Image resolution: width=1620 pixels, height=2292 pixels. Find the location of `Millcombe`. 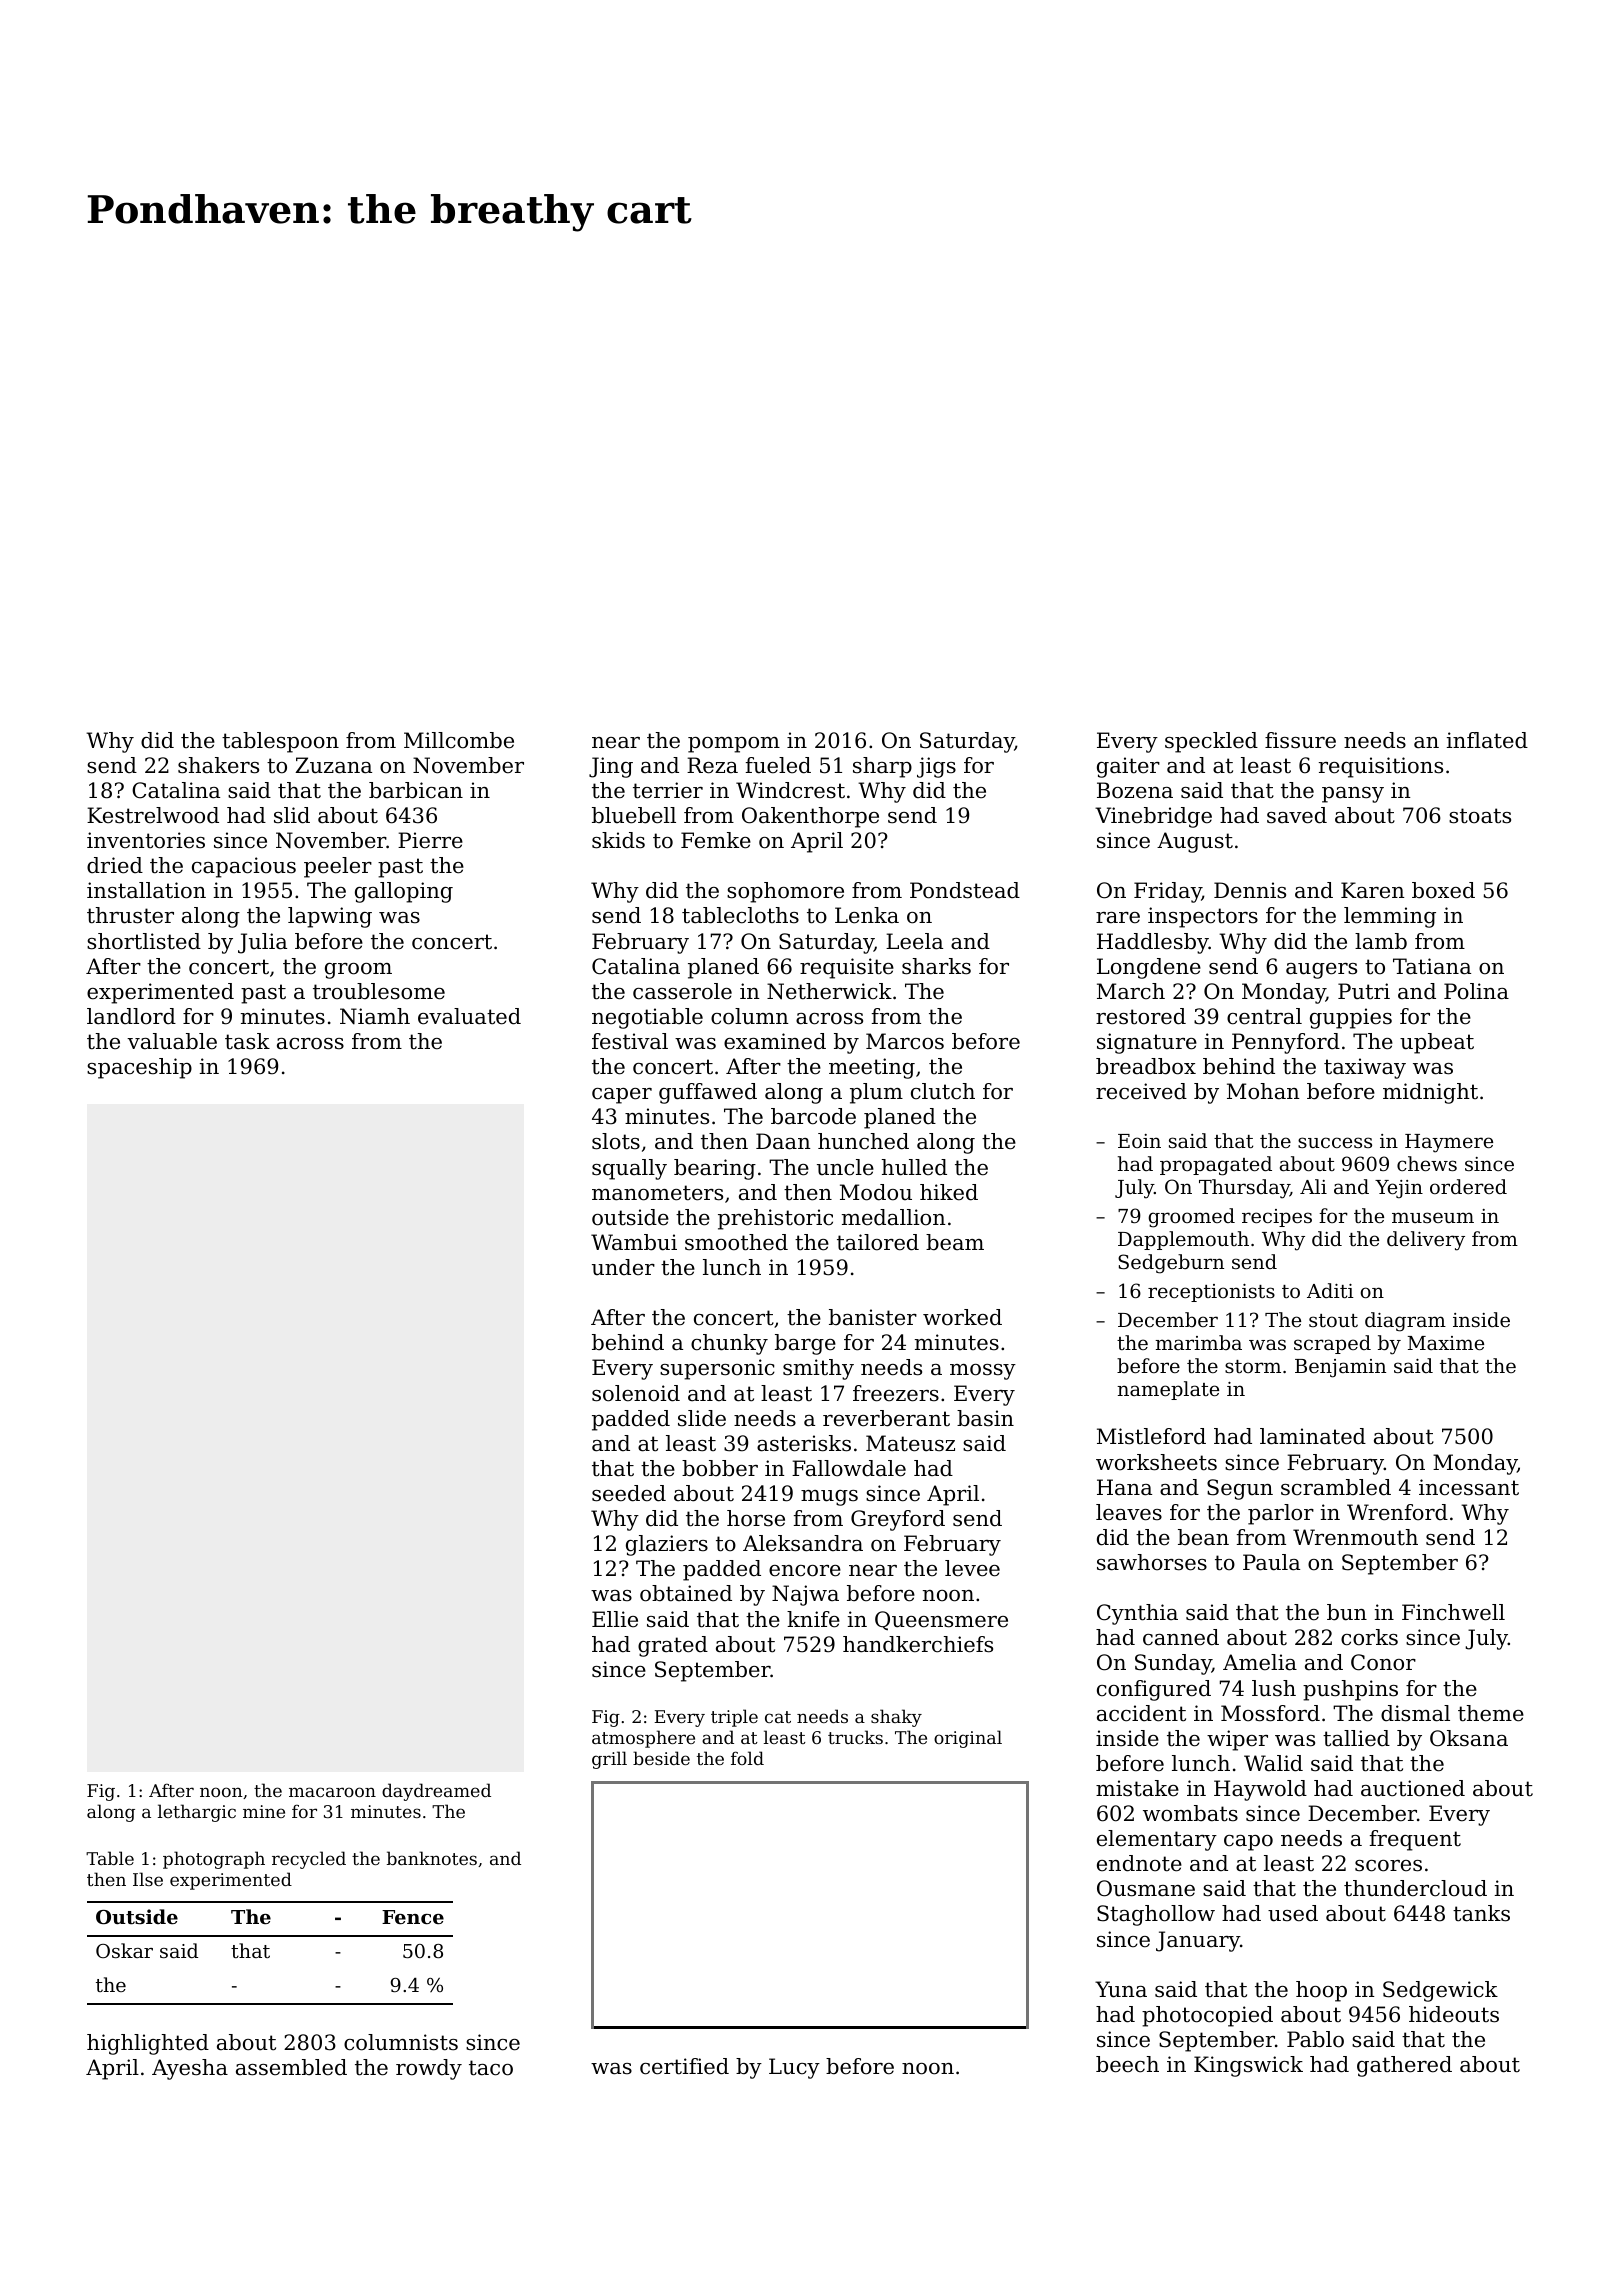

Millcombe is located at coordinates (459, 740).
